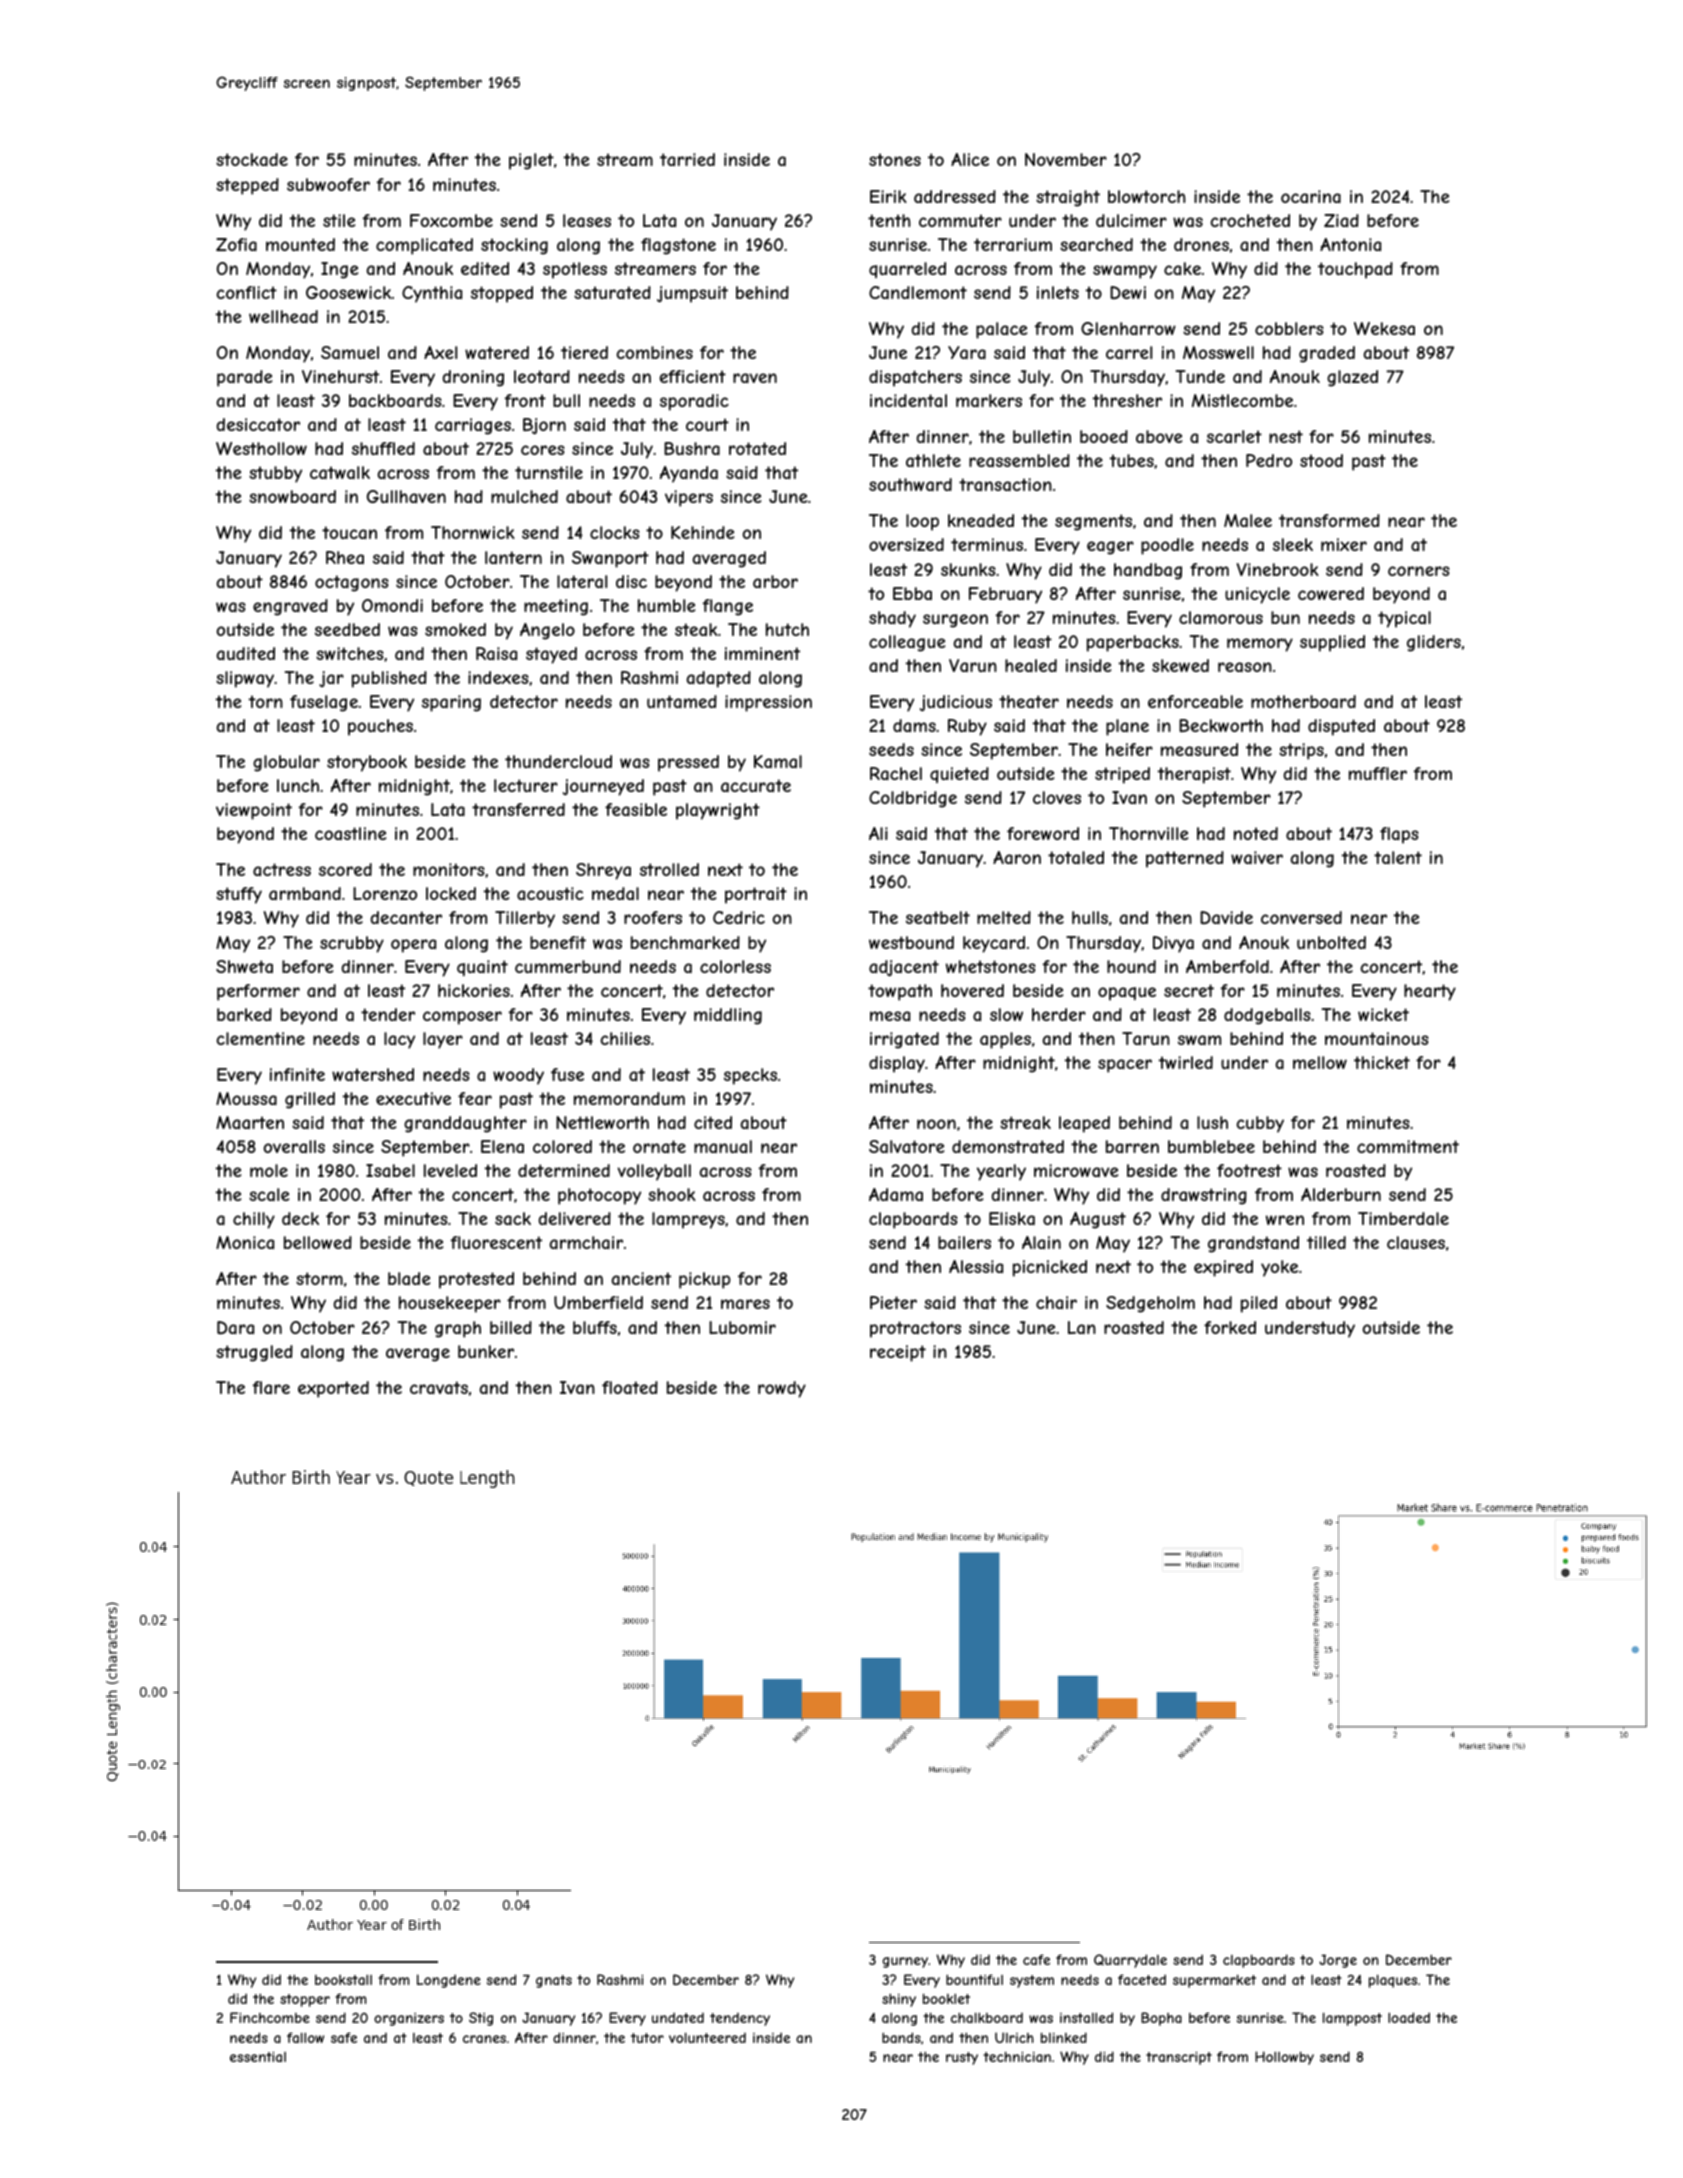 The width and height of the page is (1683, 2178). Describe the element at coordinates (1036, 1959) in the page. I see `cafe` at that location.
